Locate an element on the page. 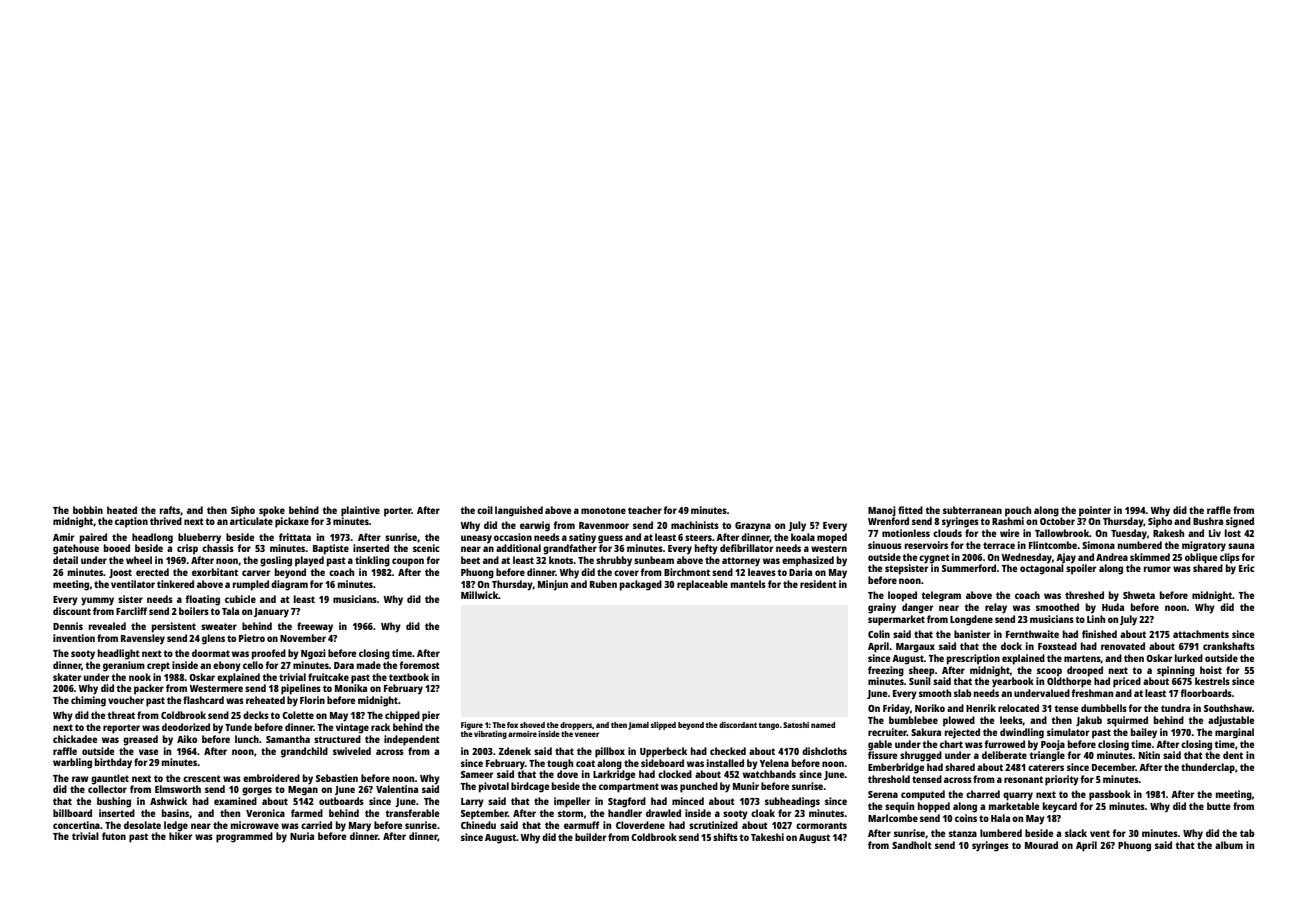 The height and width of the image is (924, 1308). builder is located at coordinates (590, 837).
